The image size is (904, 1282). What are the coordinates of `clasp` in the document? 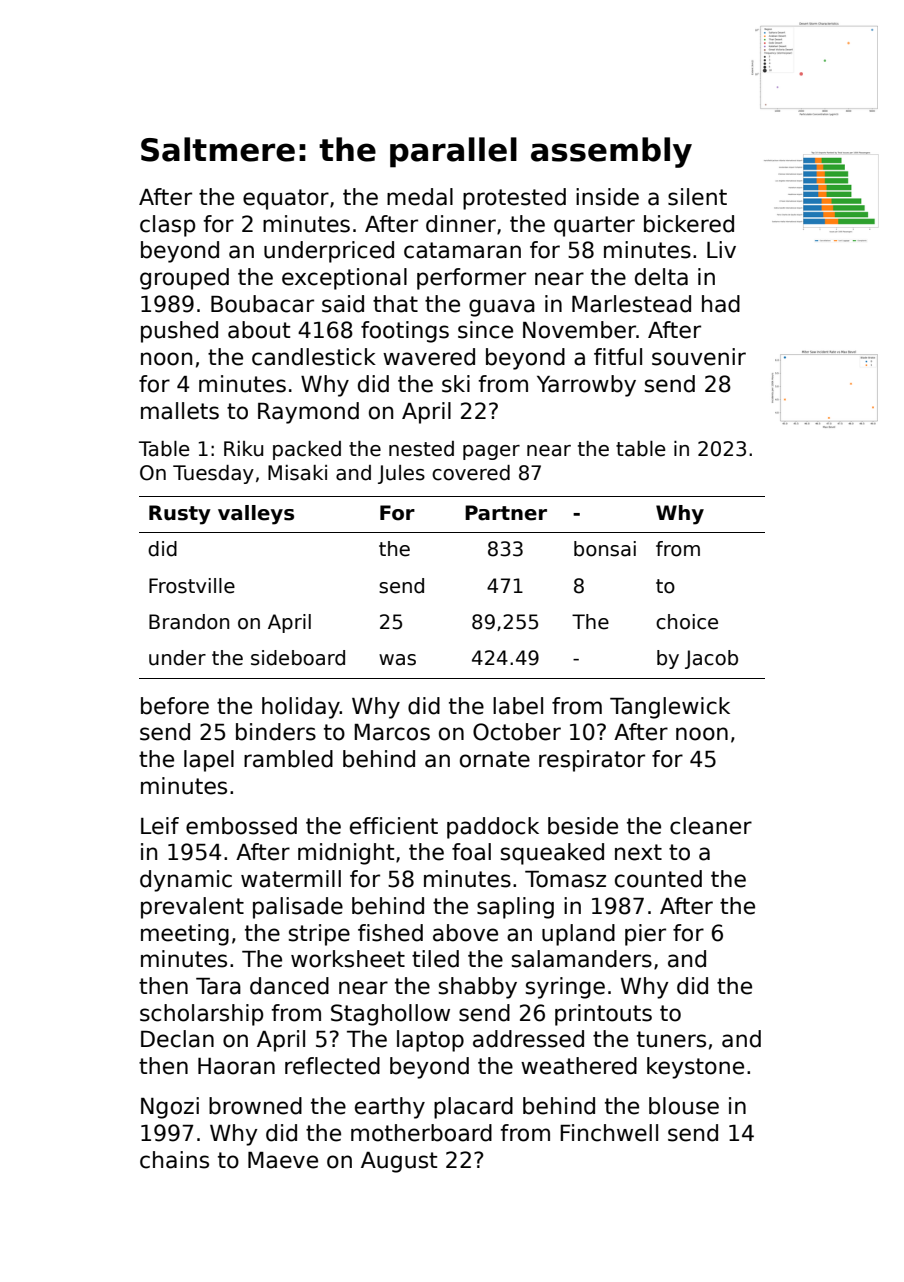 It's located at (167, 226).
